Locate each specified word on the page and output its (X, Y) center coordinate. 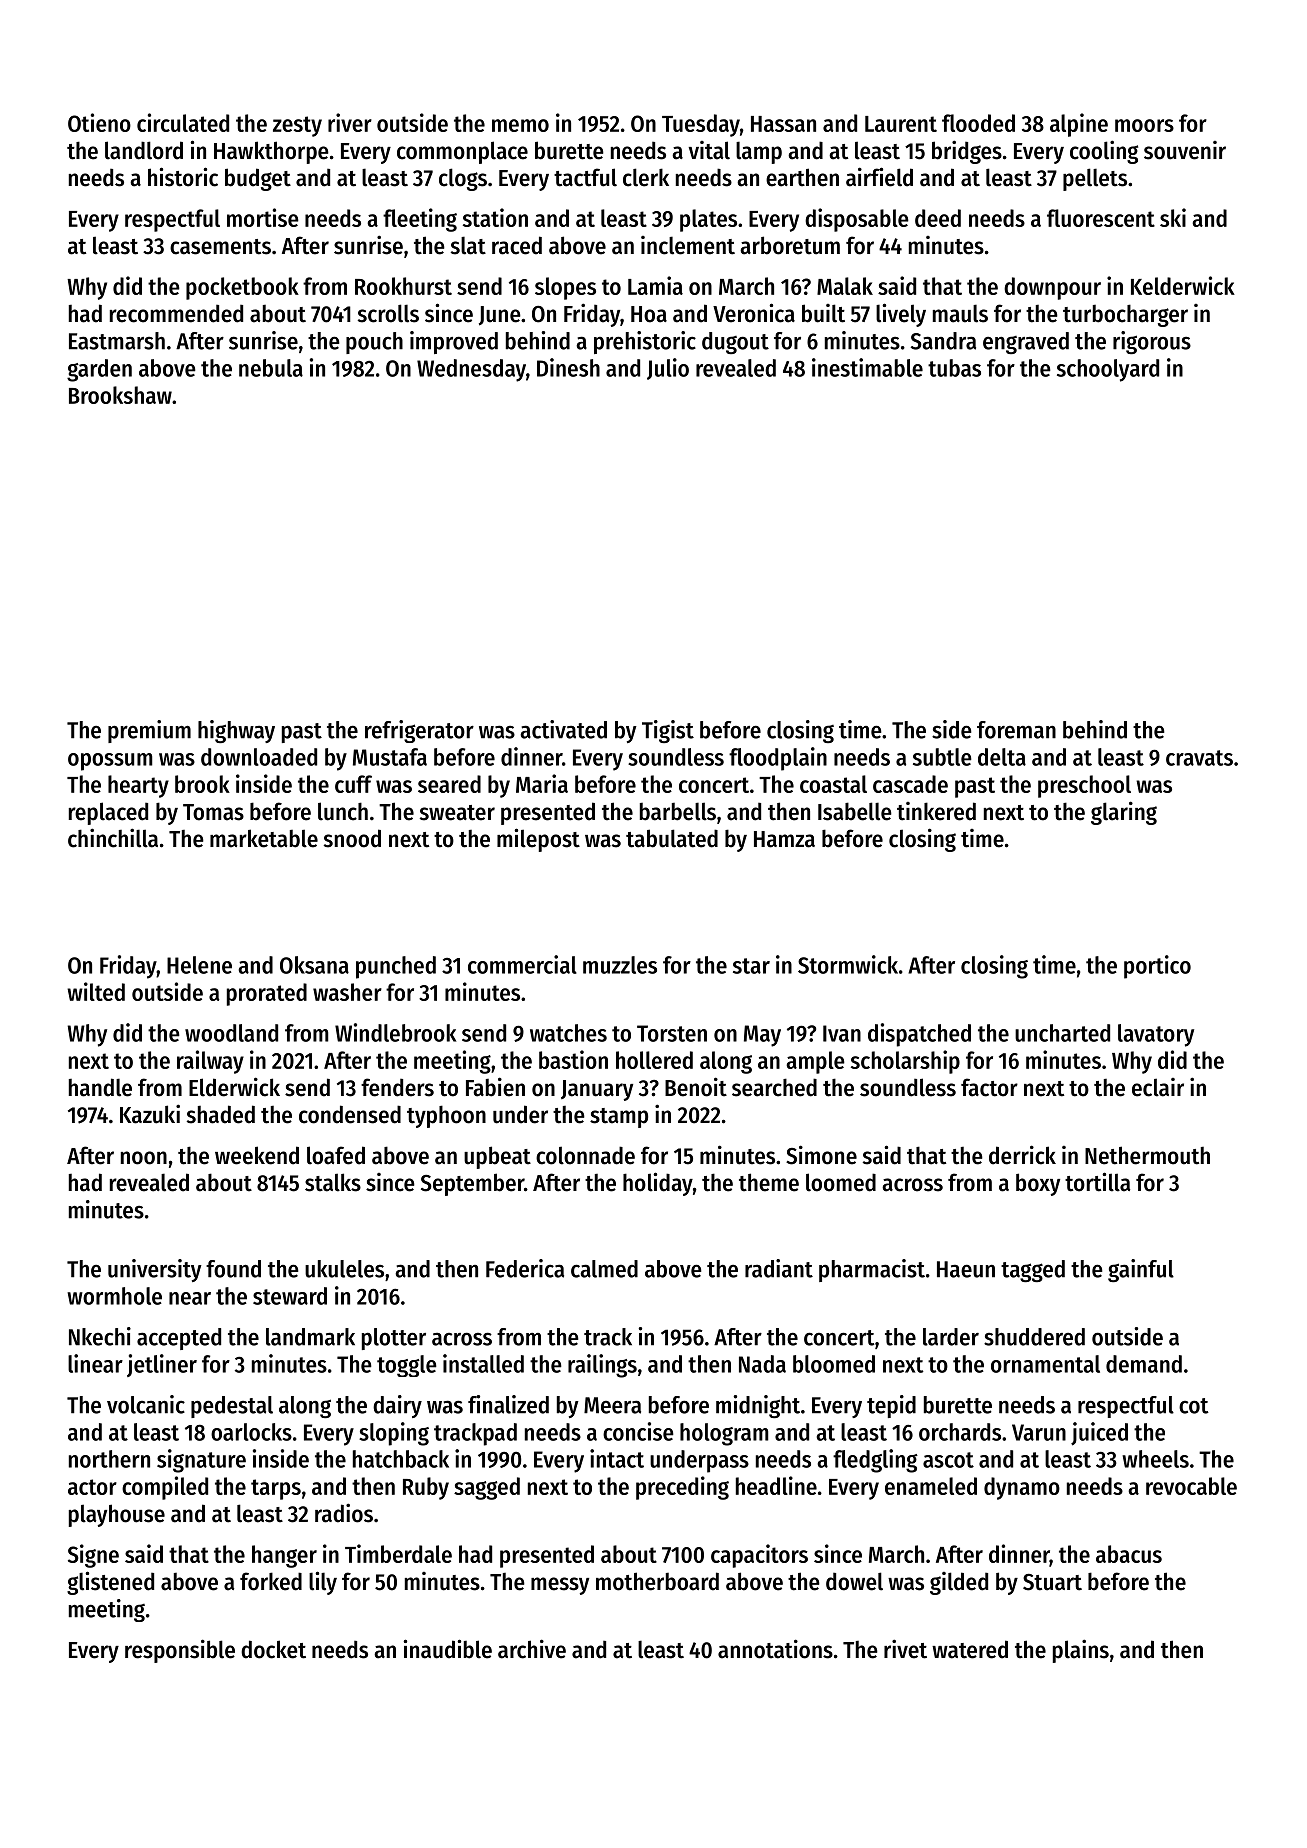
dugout (735, 343)
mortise (263, 217)
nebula (271, 368)
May (762, 1036)
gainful (1141, 1270)
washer (347, 992)
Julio (668, 369)
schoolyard (1108, 370)
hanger (284, 1556)
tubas (954, 368)
